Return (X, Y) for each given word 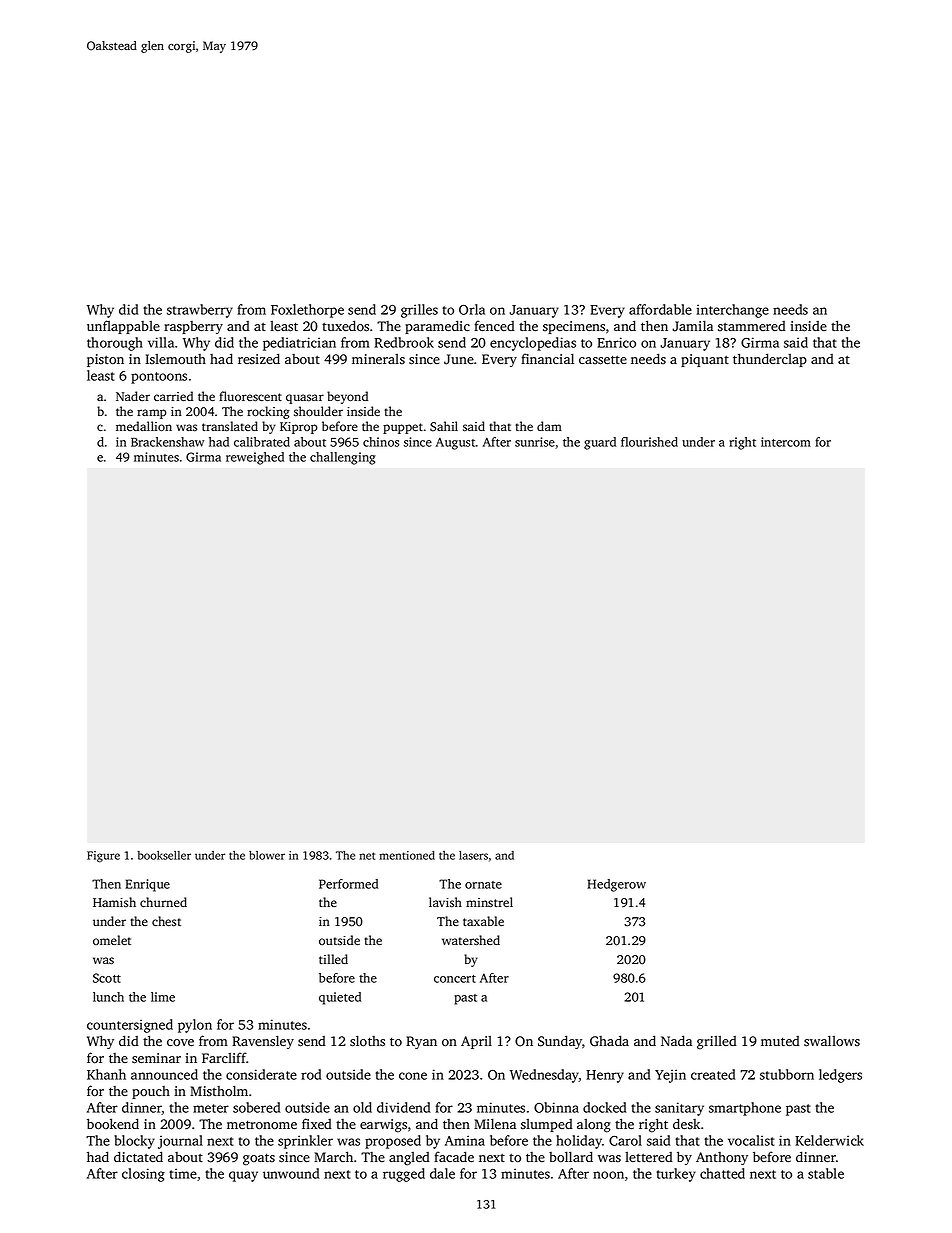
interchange (733, 311)
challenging (342, 458)
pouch (151, 1092)
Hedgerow (616, 885)
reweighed (255, 458)
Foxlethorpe (307, 311)
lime (163, 997)
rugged (404, 1175)
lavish (445, 902)
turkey (676, 1175)
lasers (473, 855)
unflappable (123, 327)
